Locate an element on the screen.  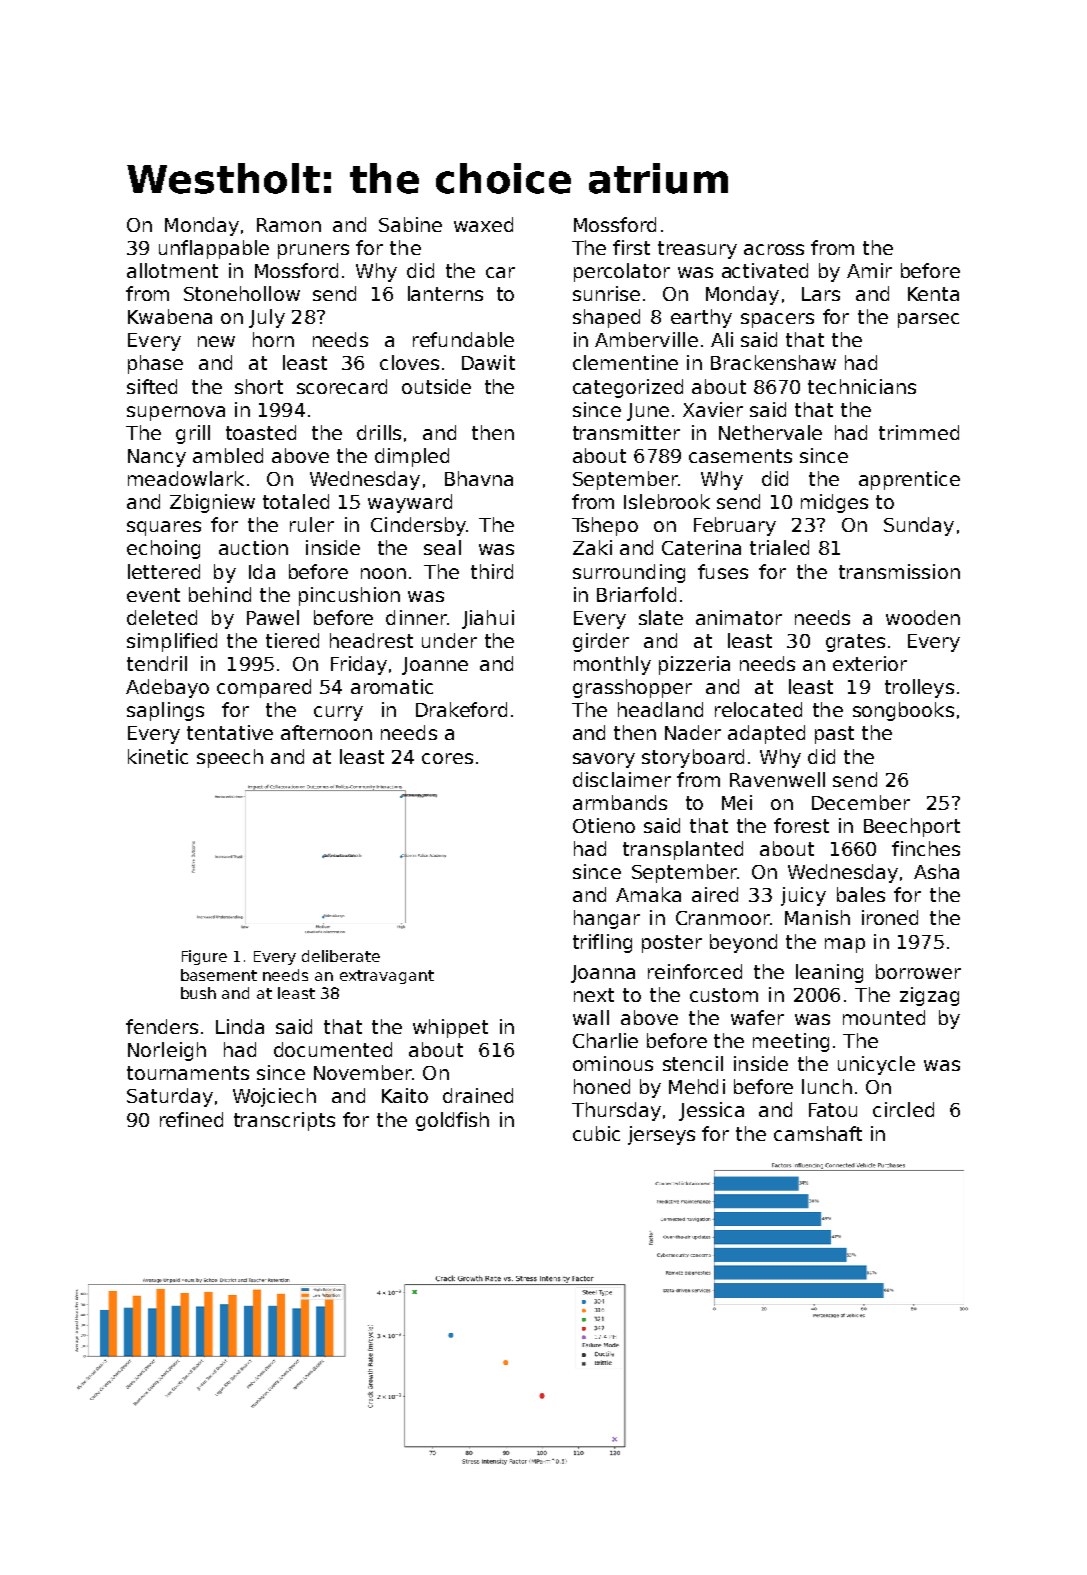
new is located at coordinates (216, 341).
